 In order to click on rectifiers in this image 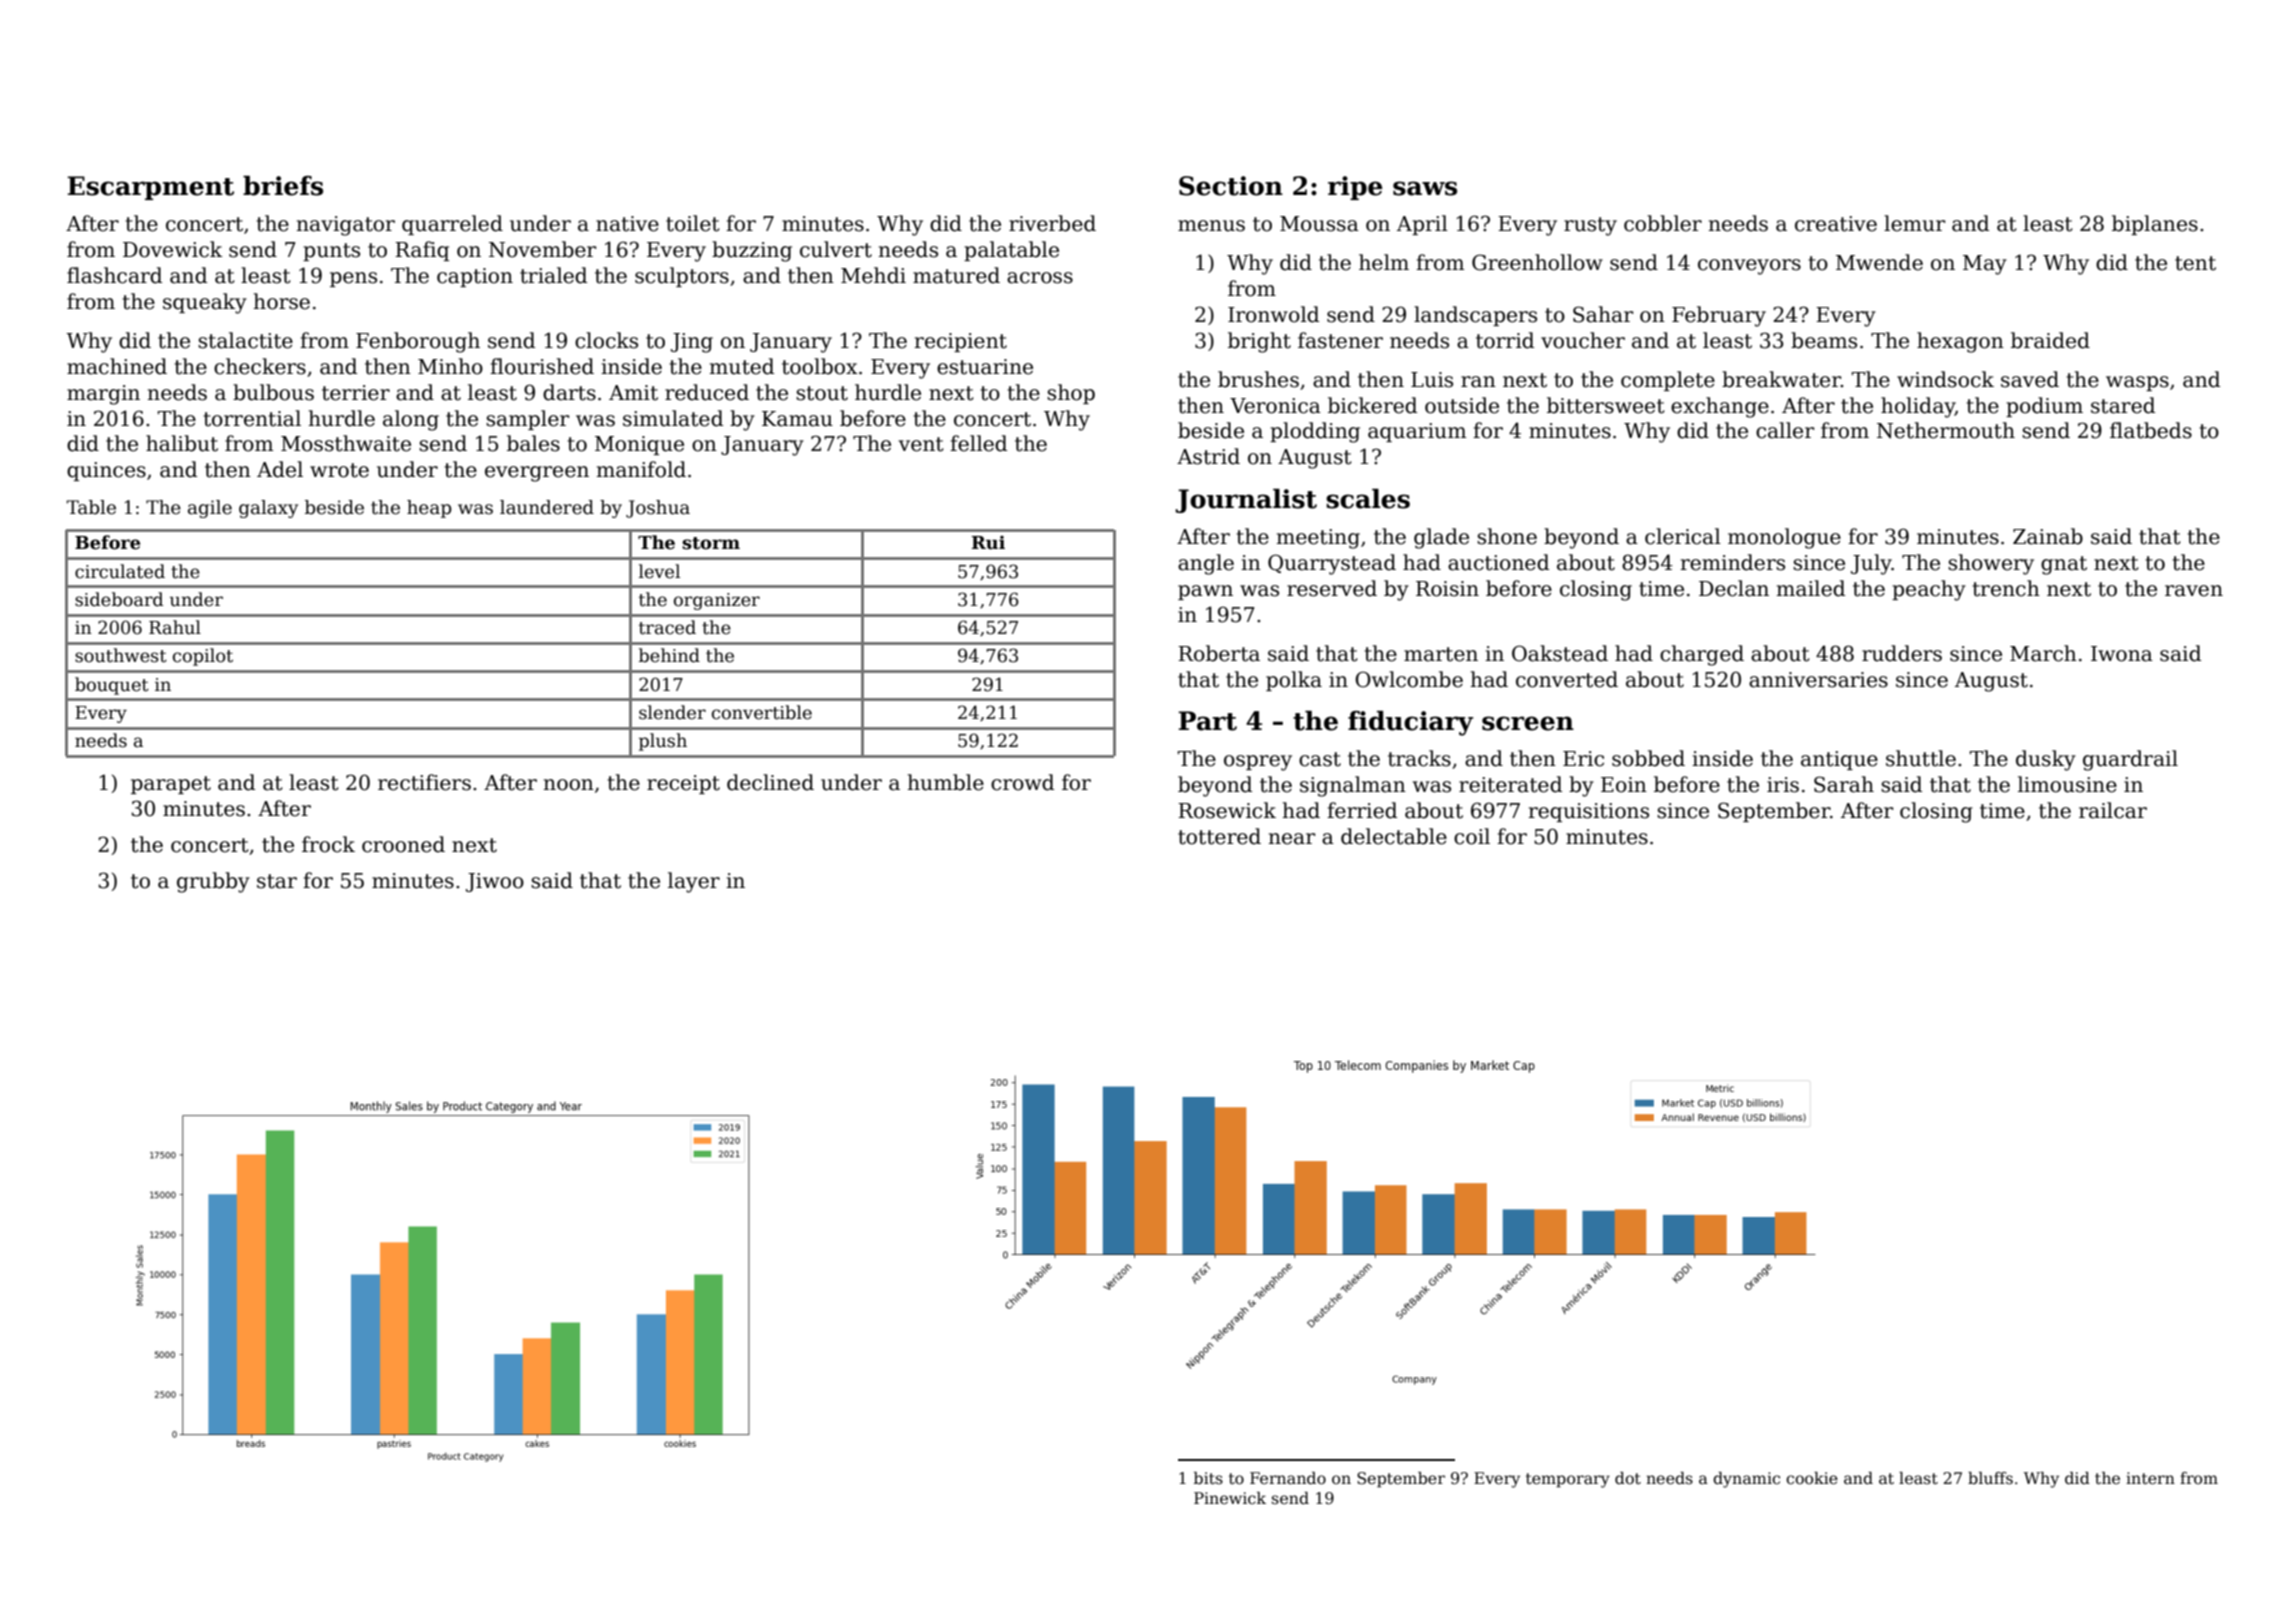, I will do `click(424, 782)`.
